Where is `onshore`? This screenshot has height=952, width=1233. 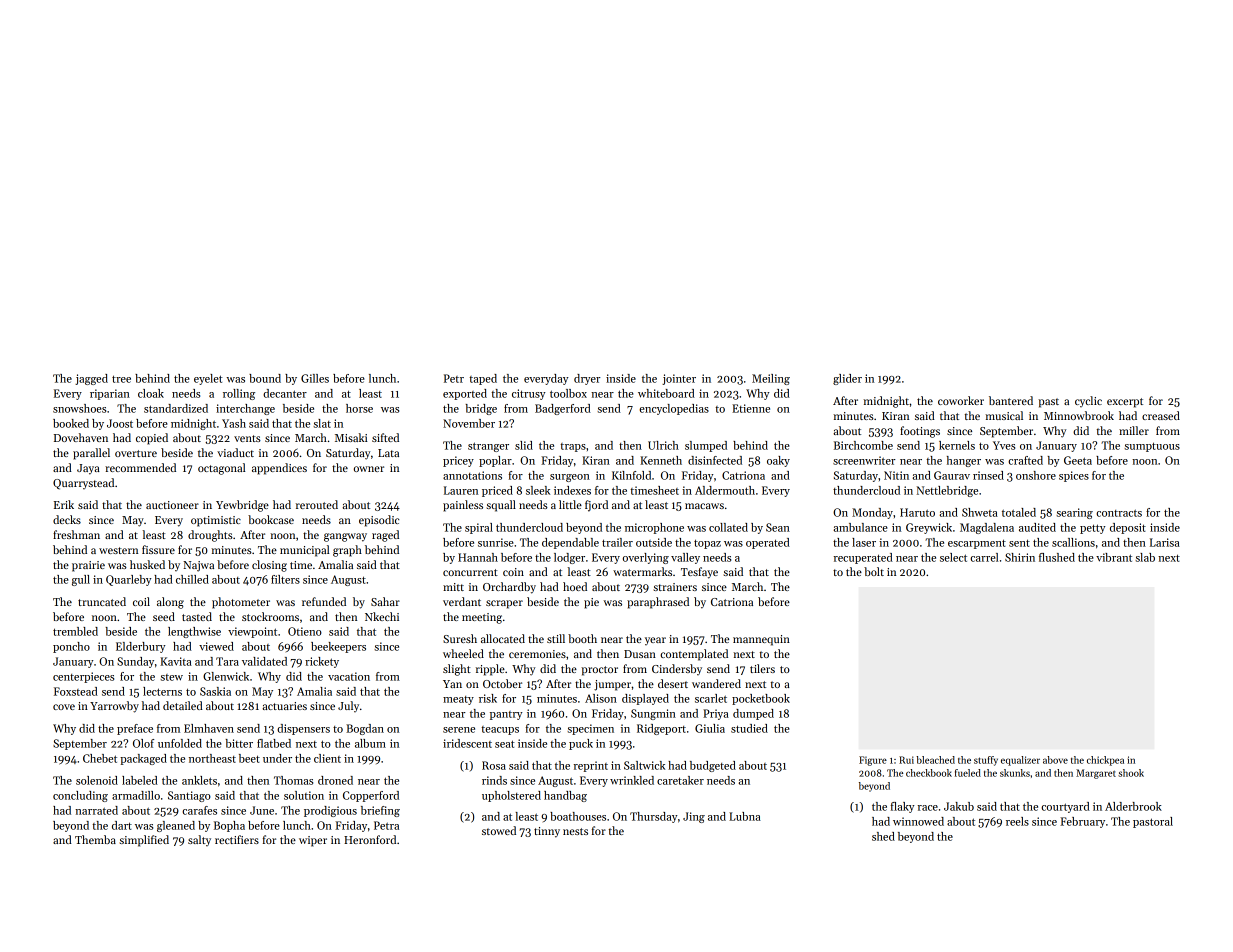
onshore is located at coordinates (1036, 475).
